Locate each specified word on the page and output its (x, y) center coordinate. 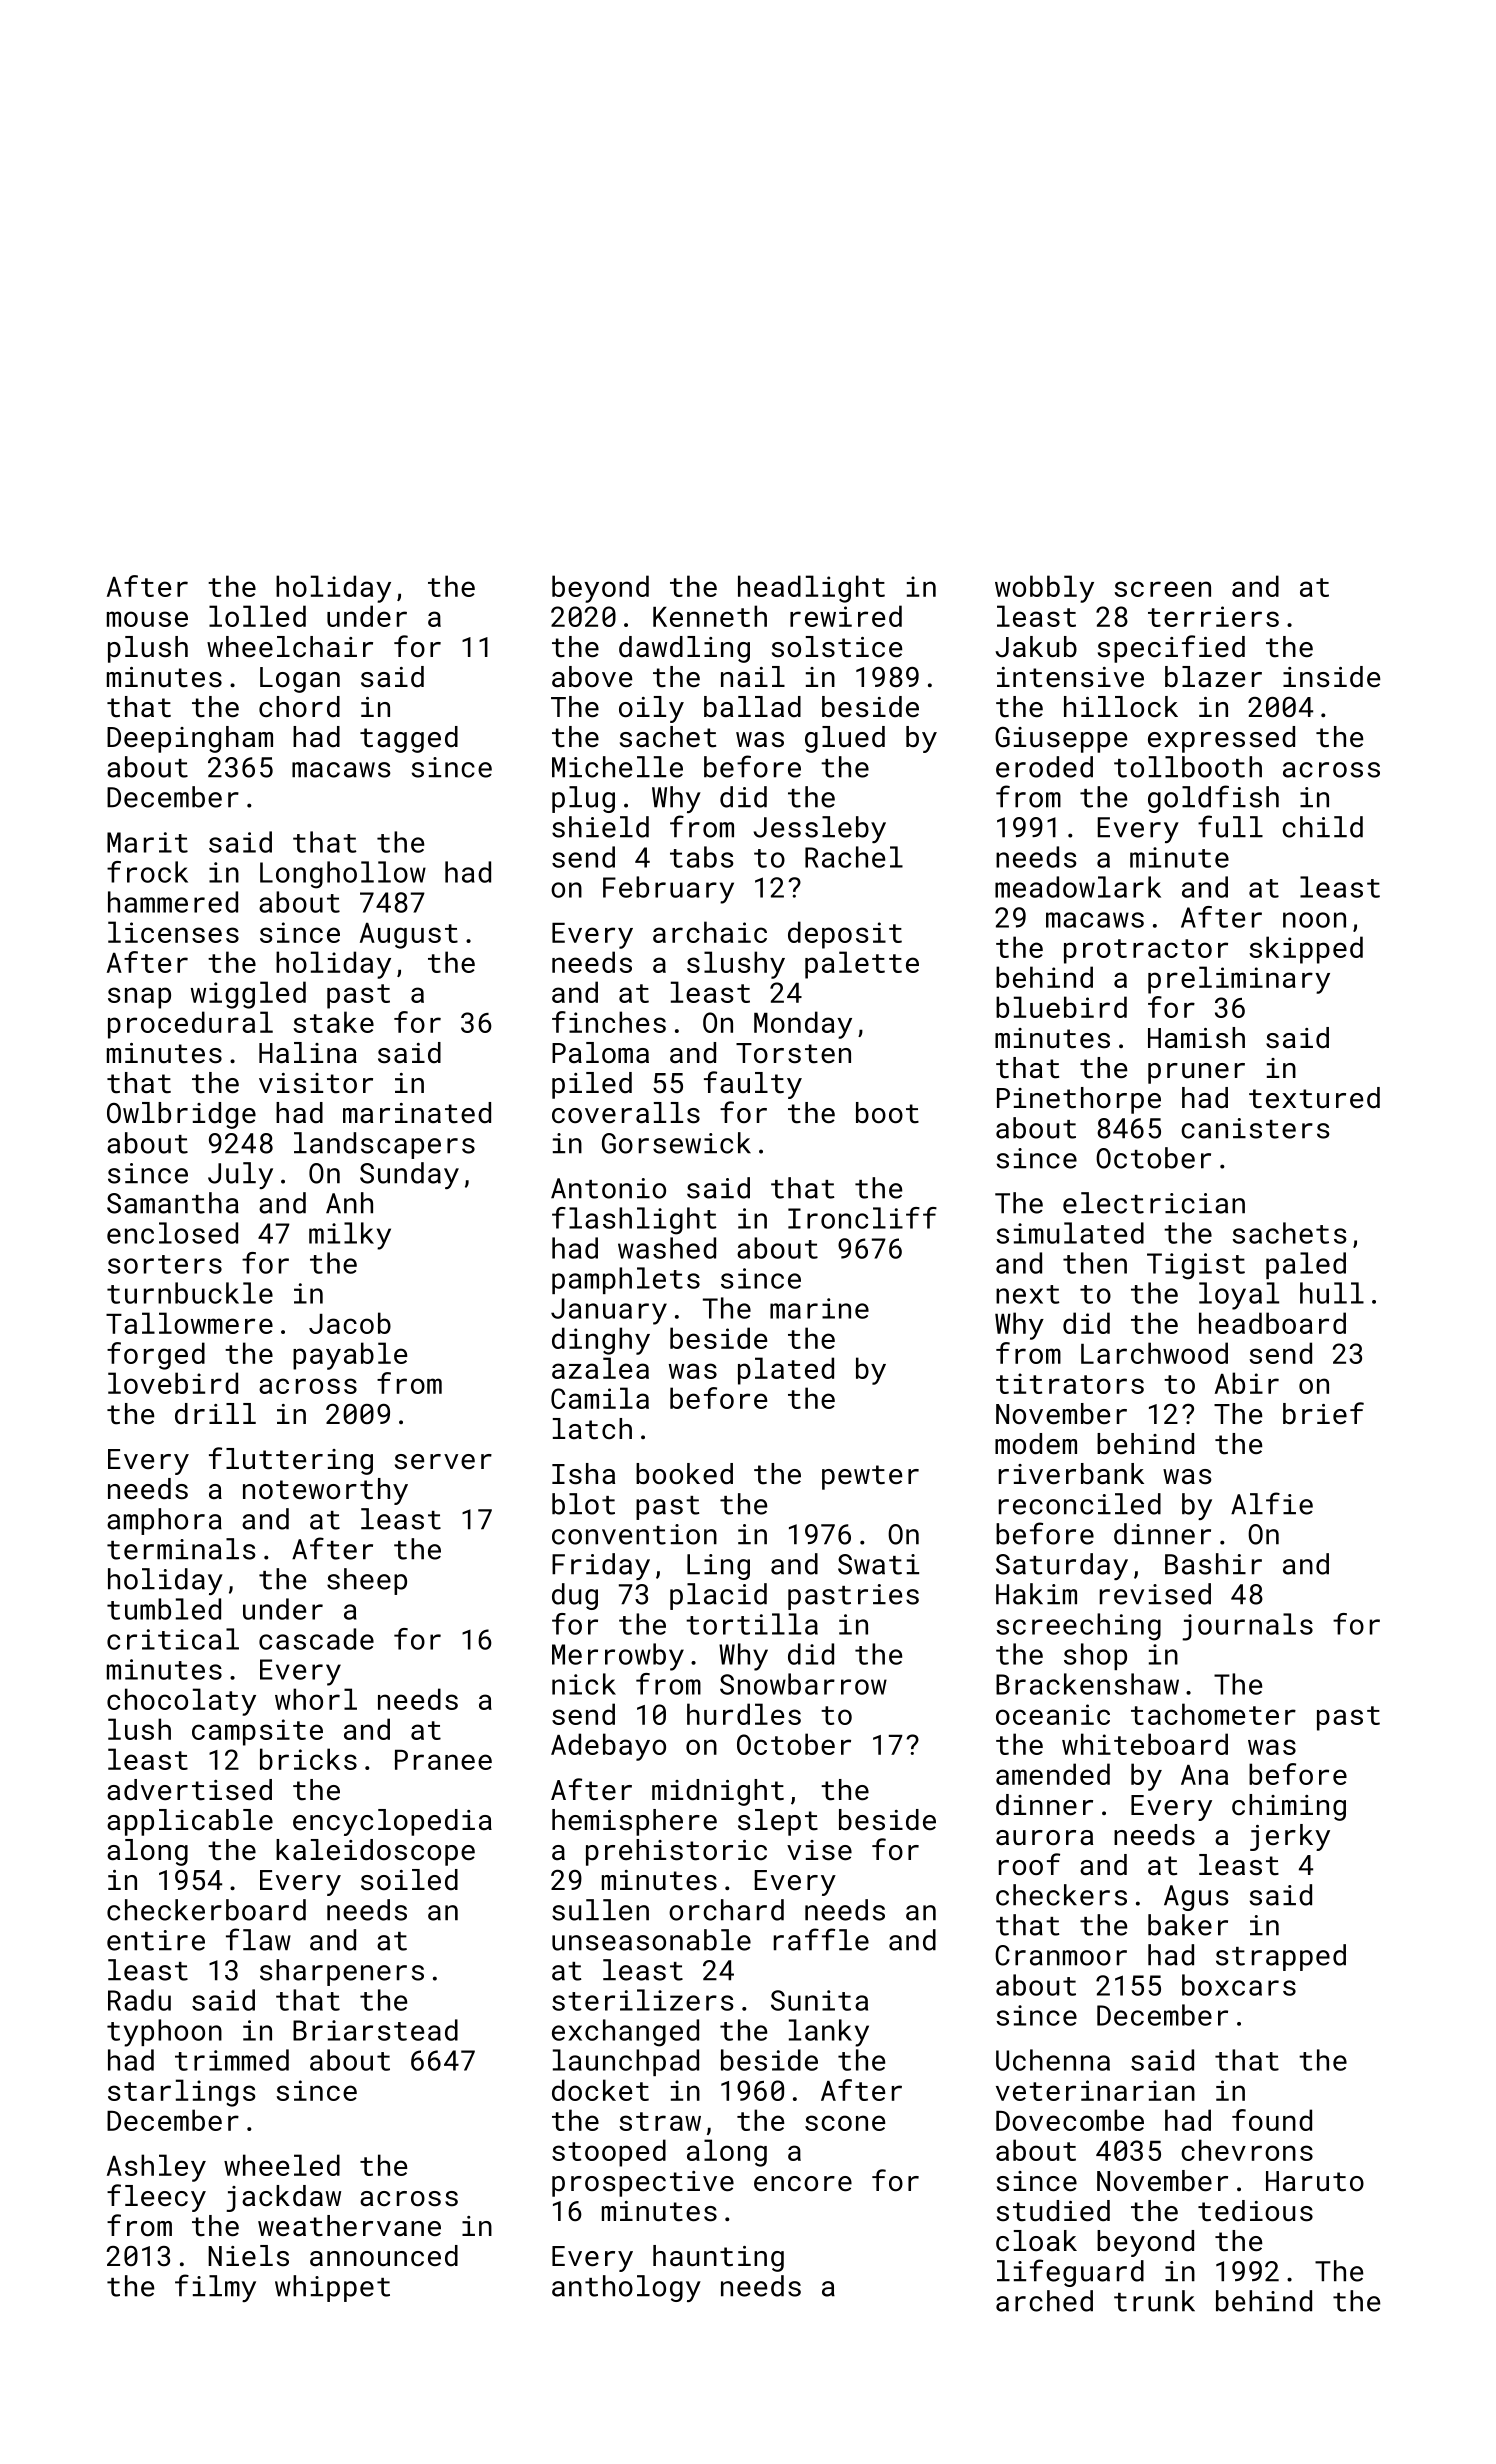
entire (156, 1940)
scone (845, 2123)
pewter (870, 1477)
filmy (215, 2288)
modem (1036, 1444)
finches (609, 1022)
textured (1314, 1098)
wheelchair (290, 647)
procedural (190, 1025)
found (1272, 2120)
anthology (626, 2288)
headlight (811, 589)
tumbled (164, 1609)
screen (1163, 589)
